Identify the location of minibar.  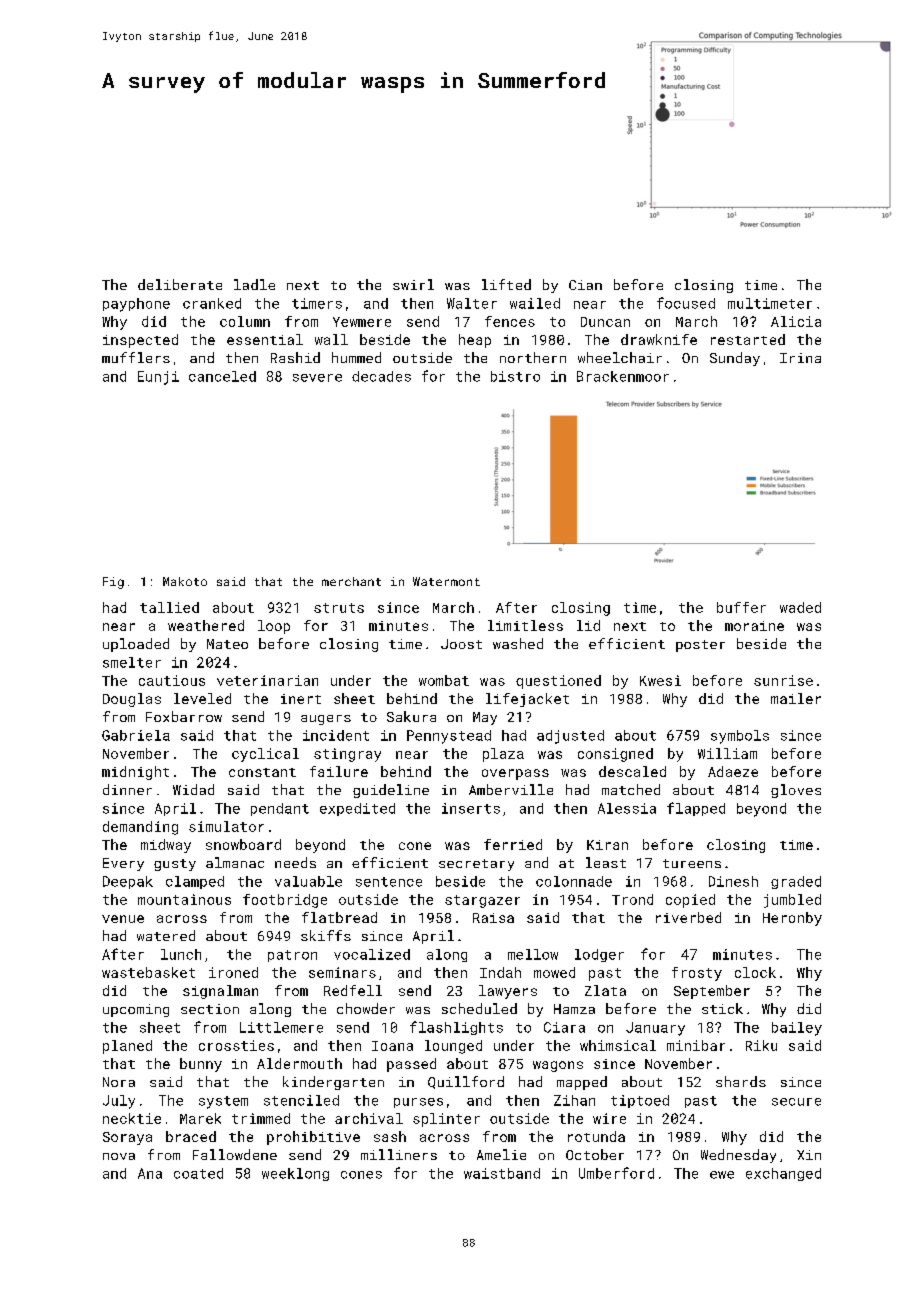
(696, 1045).
